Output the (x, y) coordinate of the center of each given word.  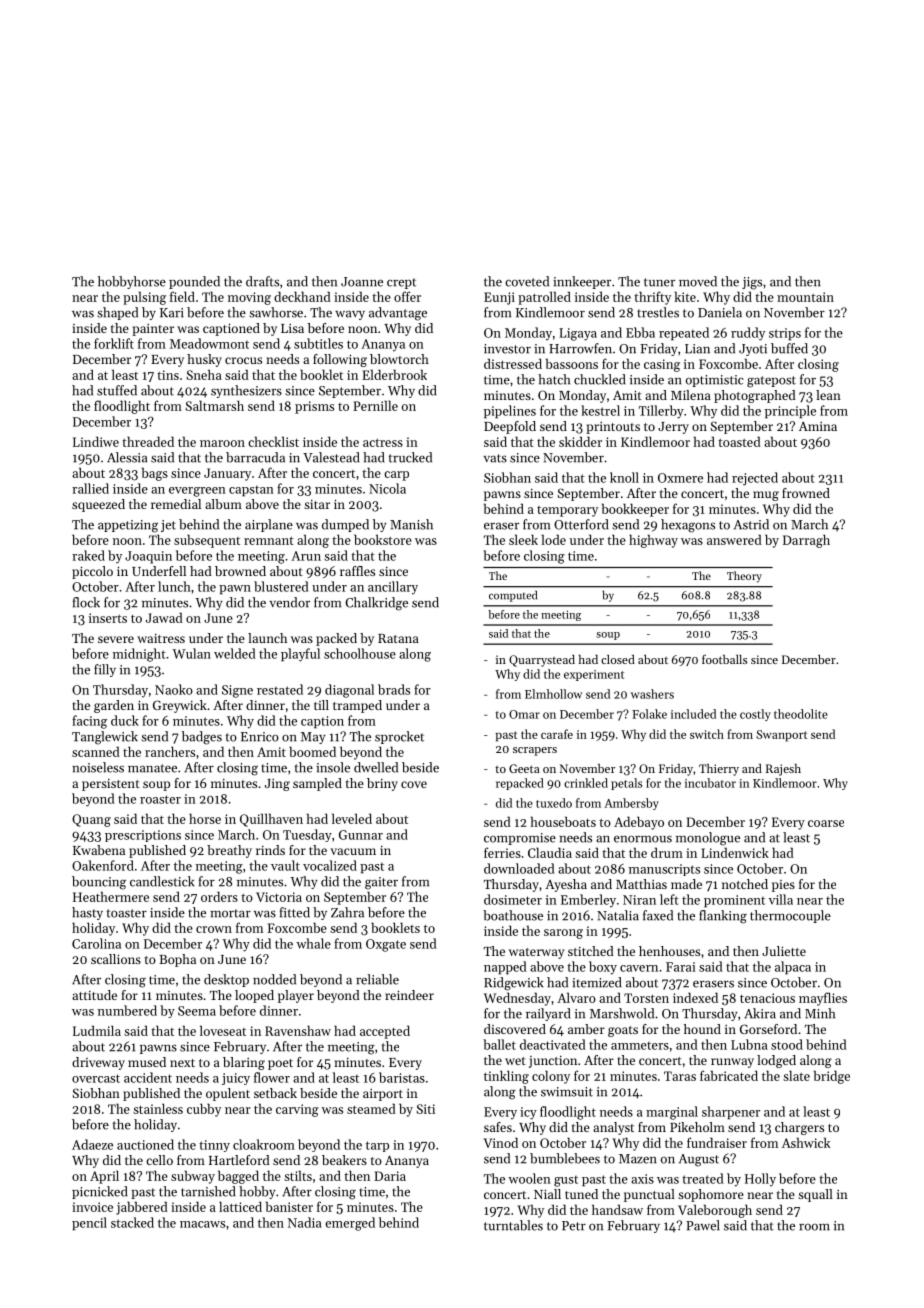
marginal (672, 1113)
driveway (98, 1063)
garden (114, 706)
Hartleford (239, 1160)
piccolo (92, 572)
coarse (826, 823)
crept (401, 283)
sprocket (399, 737)
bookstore (383, 539)
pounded (194, 282)
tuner (659, 282)
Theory (744, 577)
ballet (499, 1044)
